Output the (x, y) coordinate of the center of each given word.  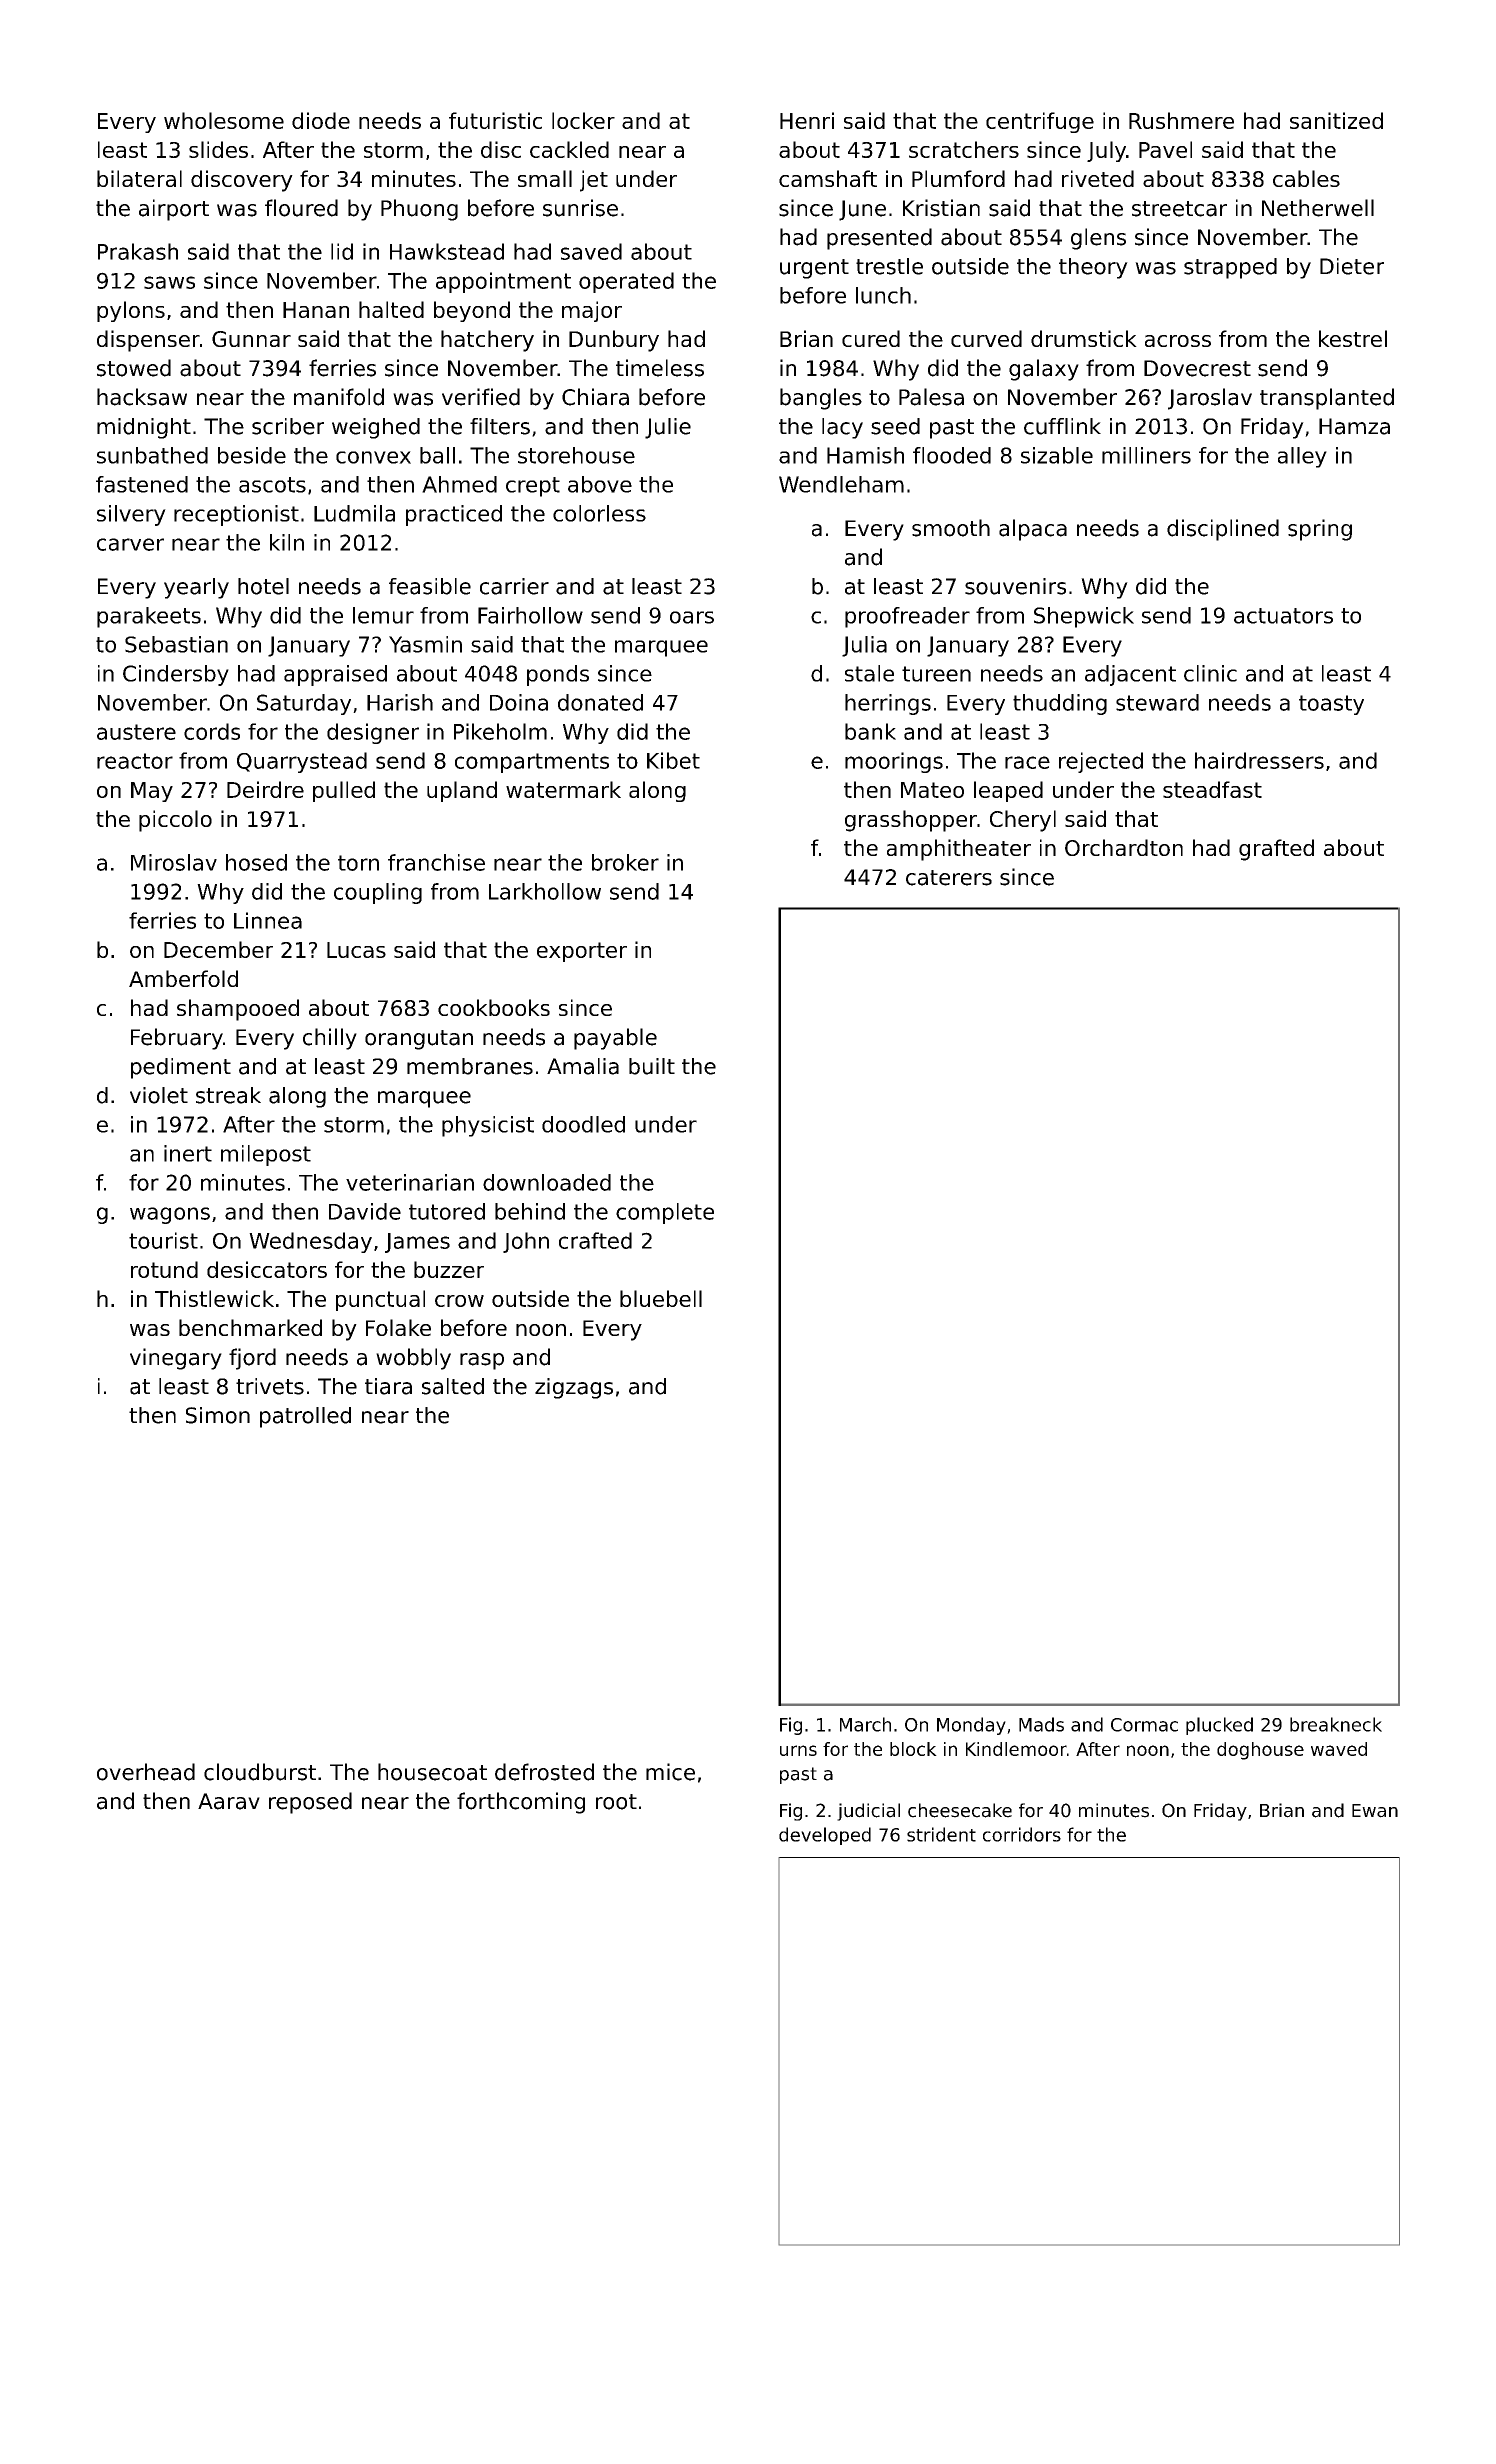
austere (136, 732)
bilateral (139, 178)
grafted (1276, 850)
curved (986, 338)
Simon (218, 1415)
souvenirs (1015, 586)
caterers (949, 878)
